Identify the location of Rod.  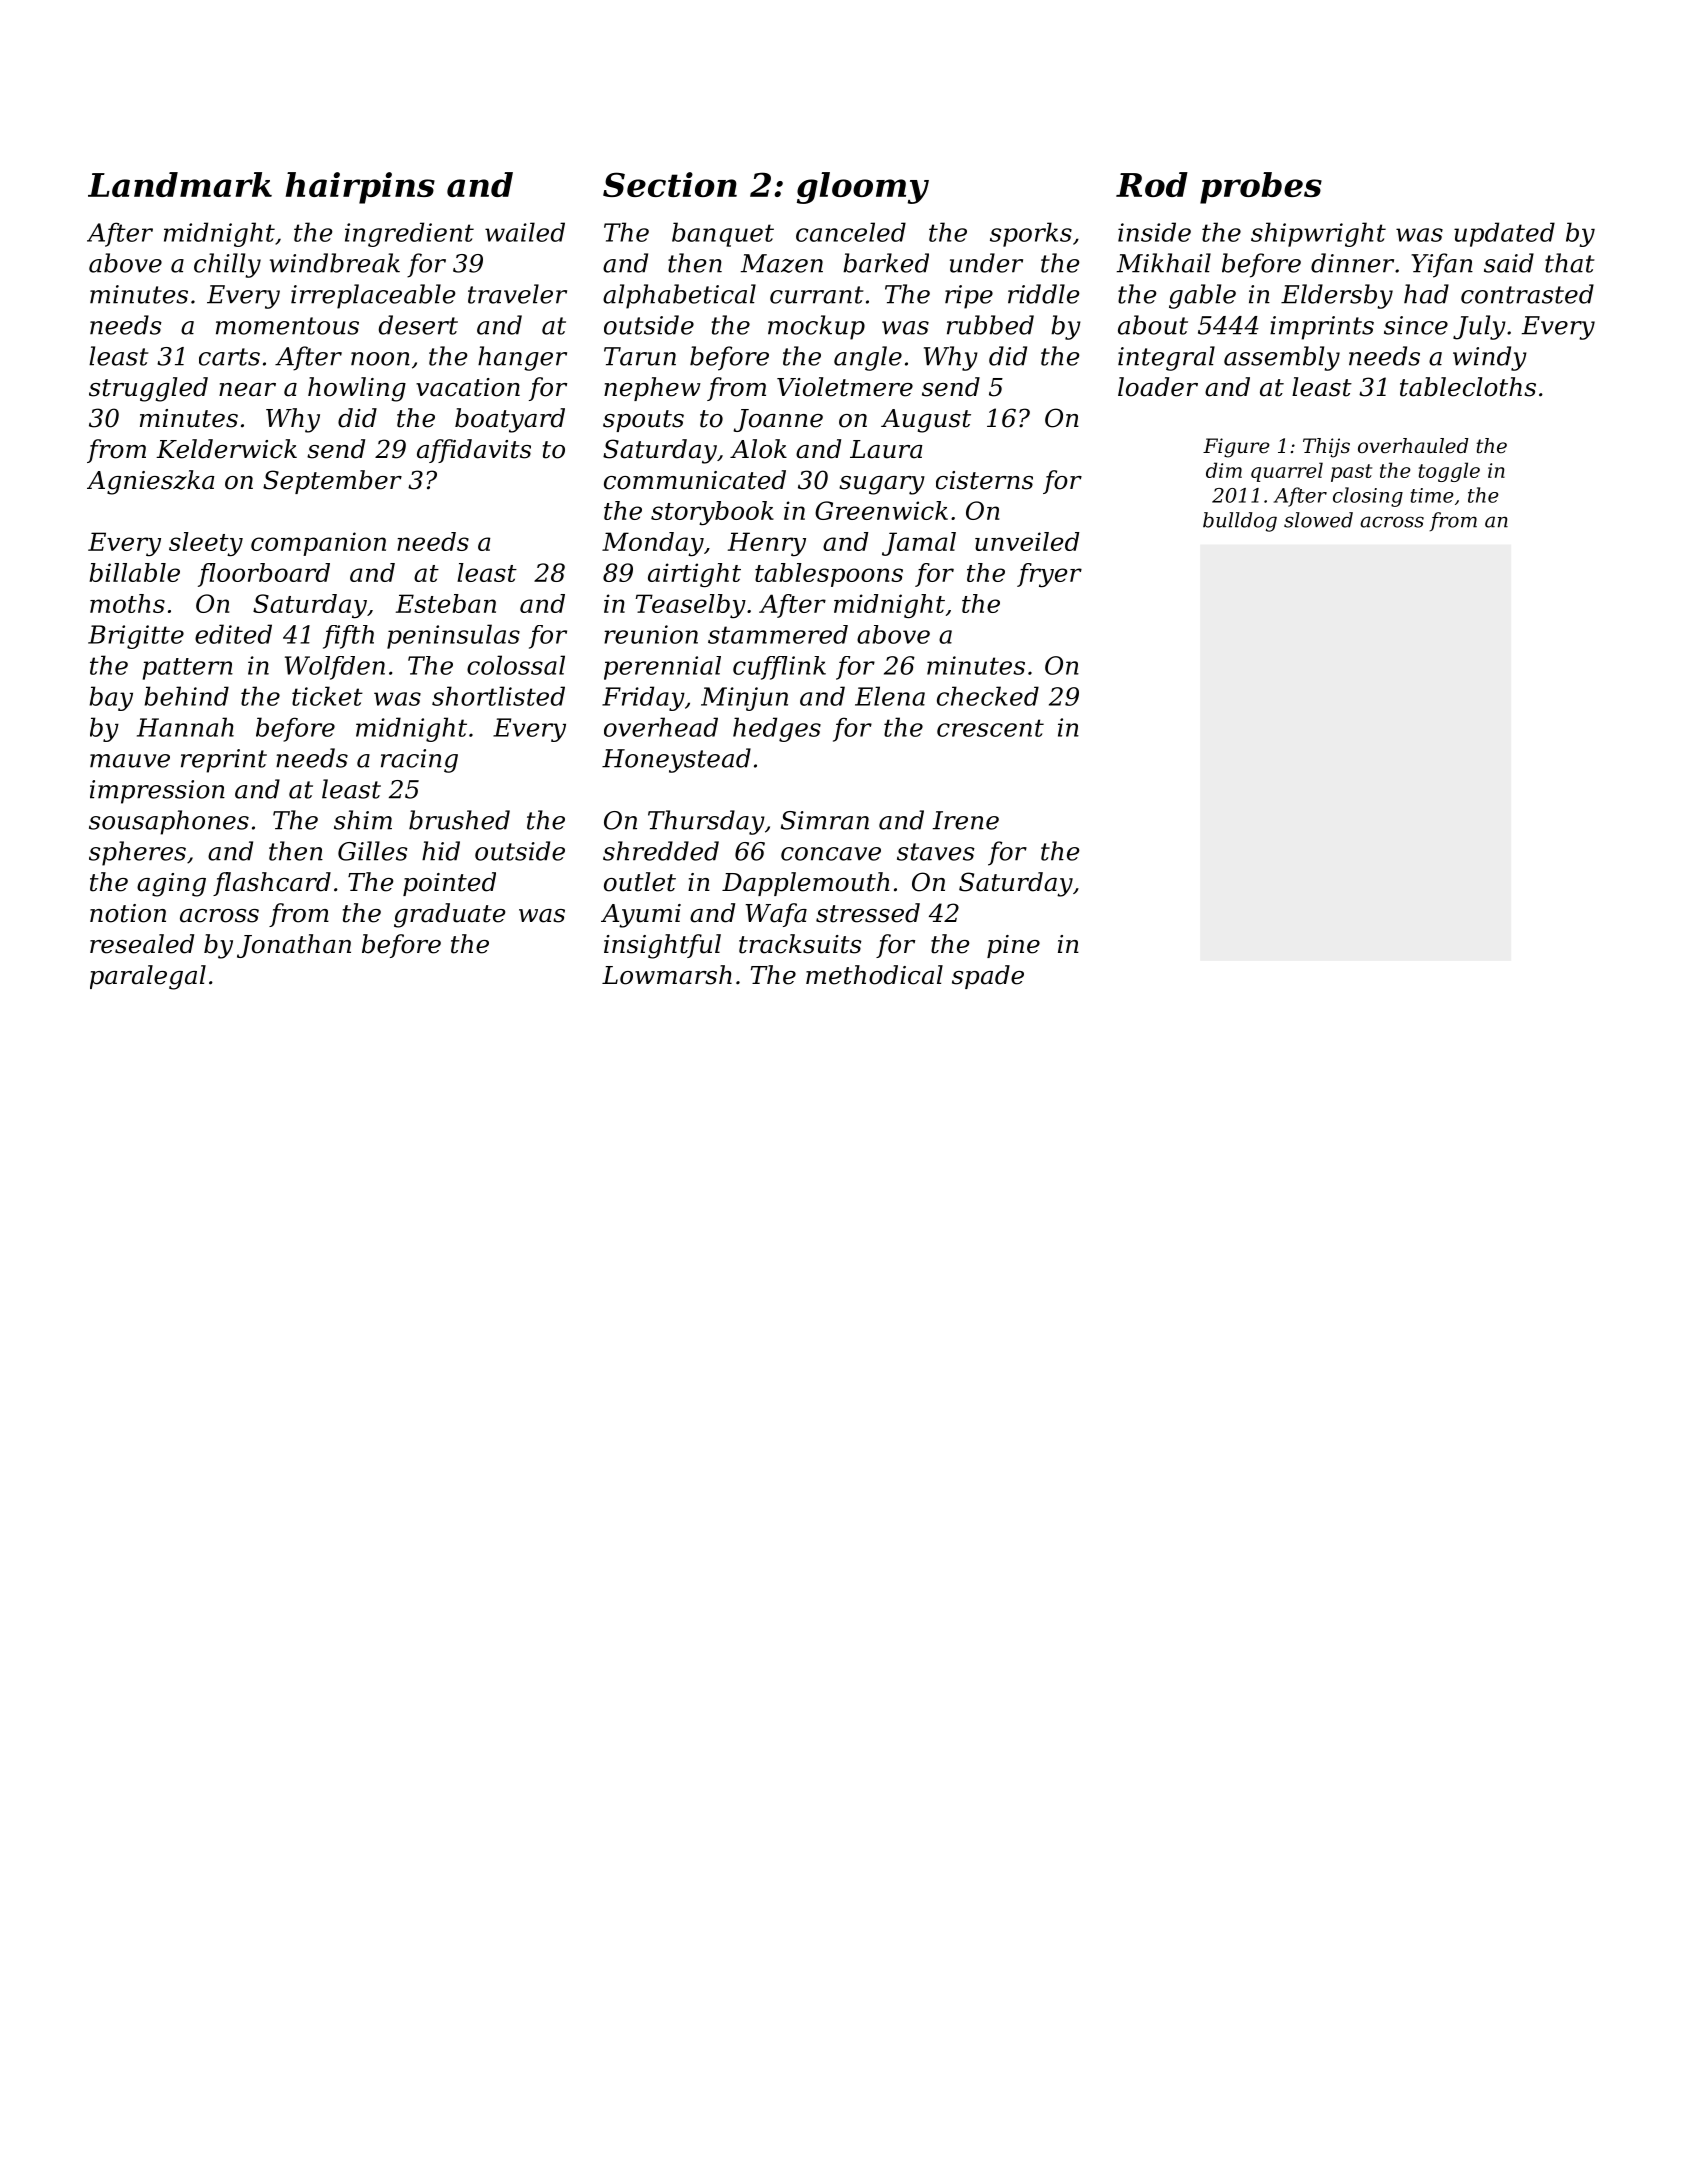
(1152, 184).
